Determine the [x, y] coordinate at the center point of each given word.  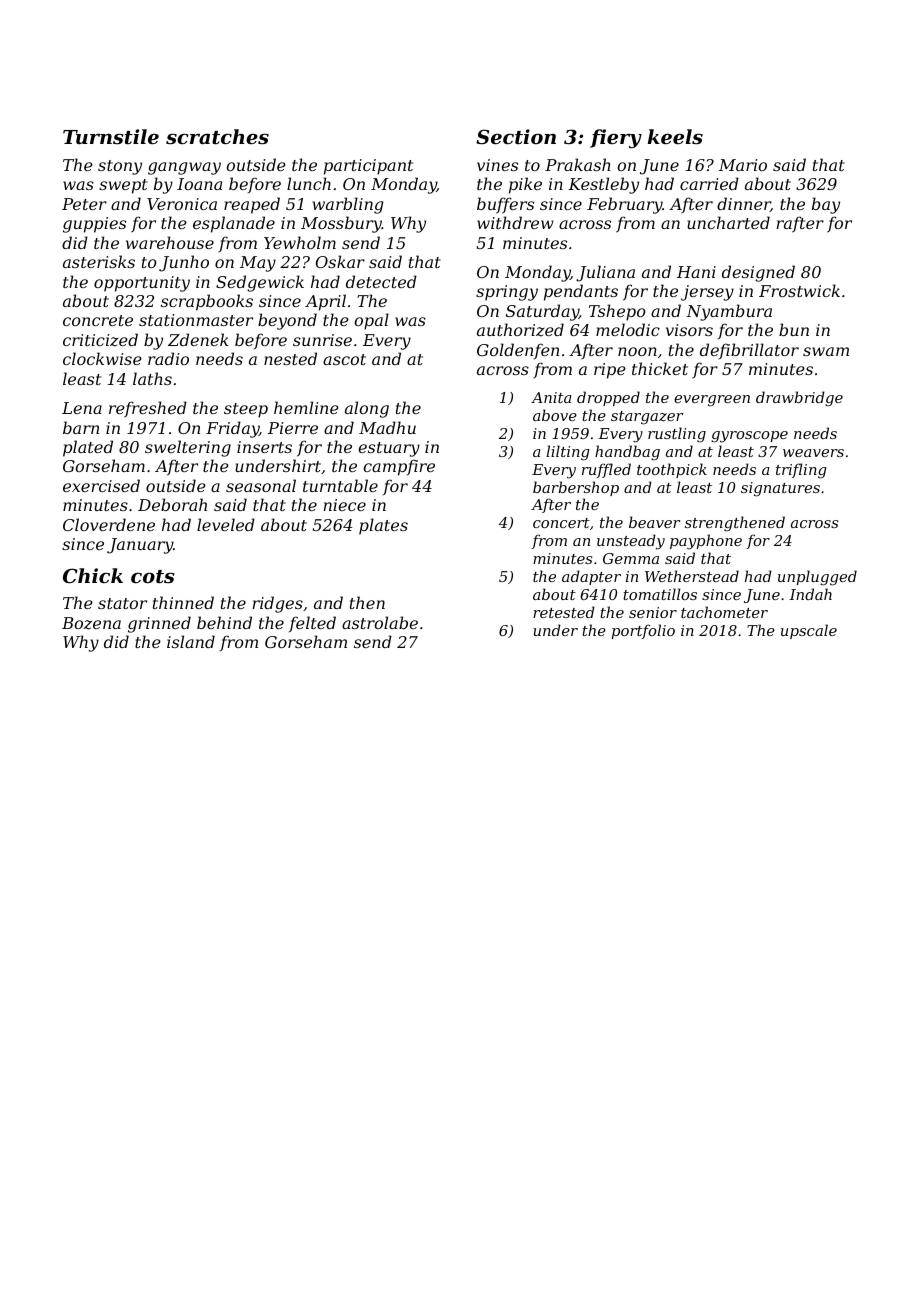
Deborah [172, 504]
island [191, 641]
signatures [780, 489]
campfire [399, 467]
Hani [696, 272]
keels [675, 137]
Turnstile [111, 136]
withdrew [515, 222]
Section [516, 136]
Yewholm [300, 242]
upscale [809, 631]
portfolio [643, 631]
